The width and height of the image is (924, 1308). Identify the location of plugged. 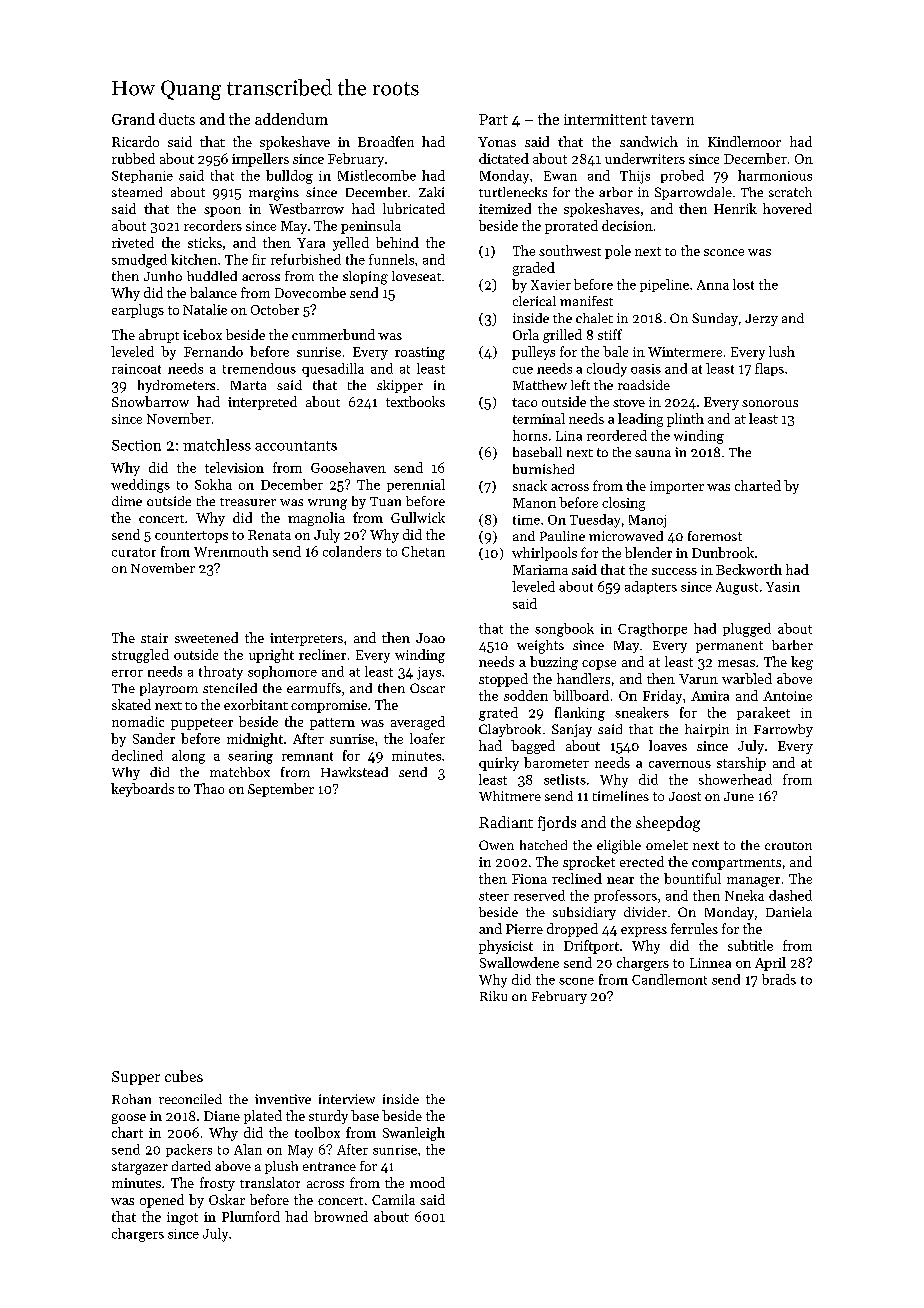
(747, 630).
